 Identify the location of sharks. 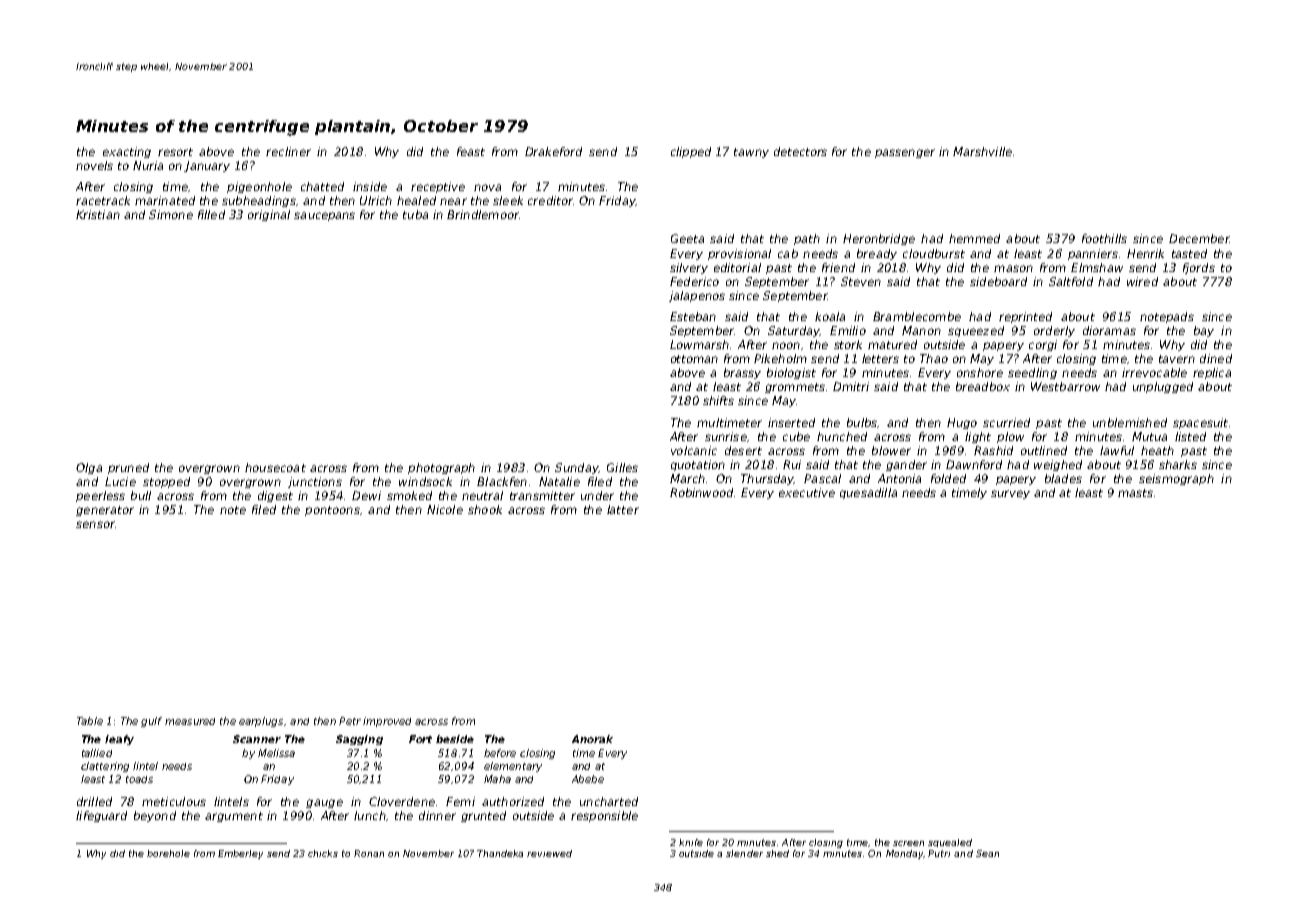
(1178, 464).
